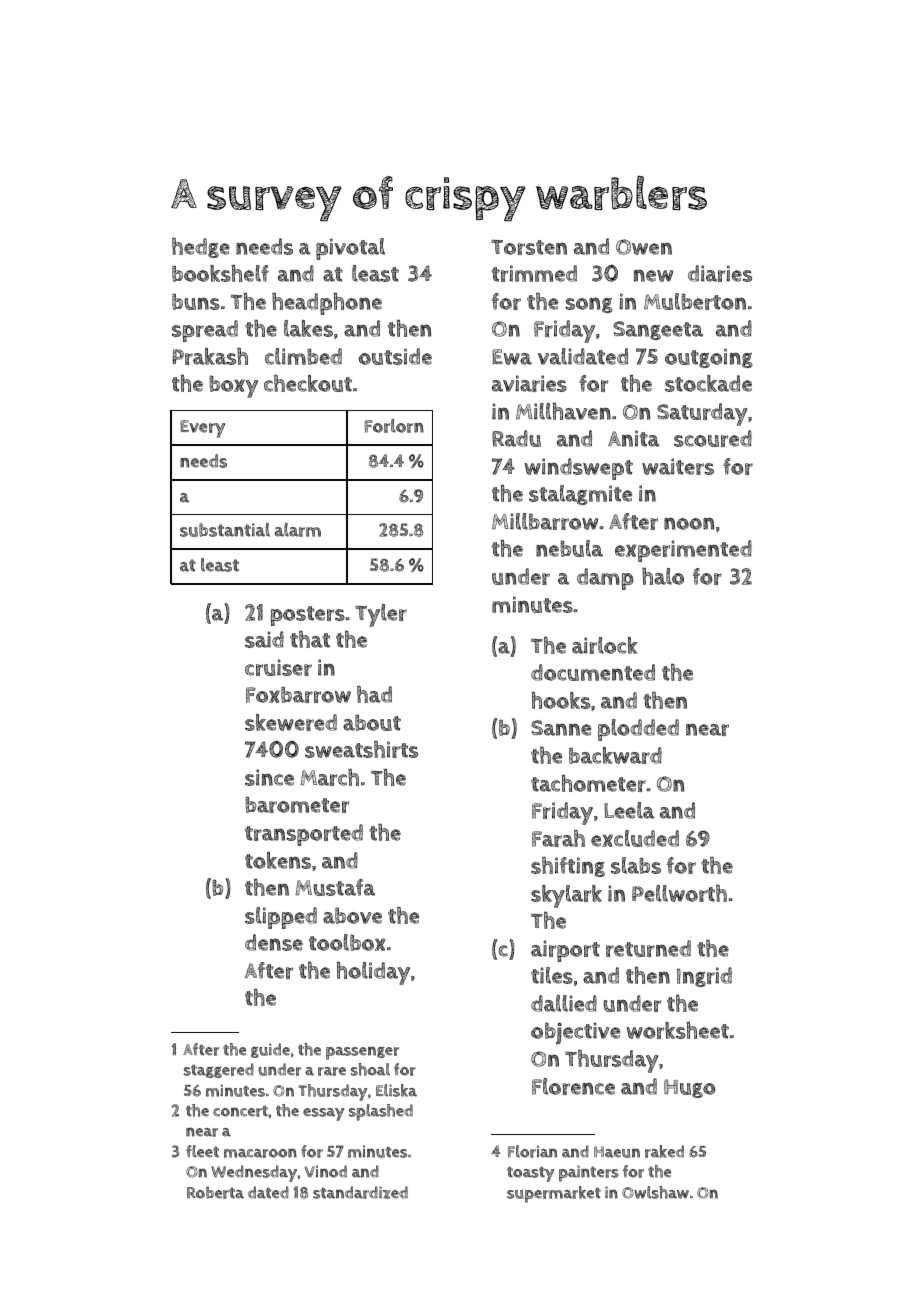  Describe the element at coordinates (720, 273) in the page. I see `diaries` at that location.
